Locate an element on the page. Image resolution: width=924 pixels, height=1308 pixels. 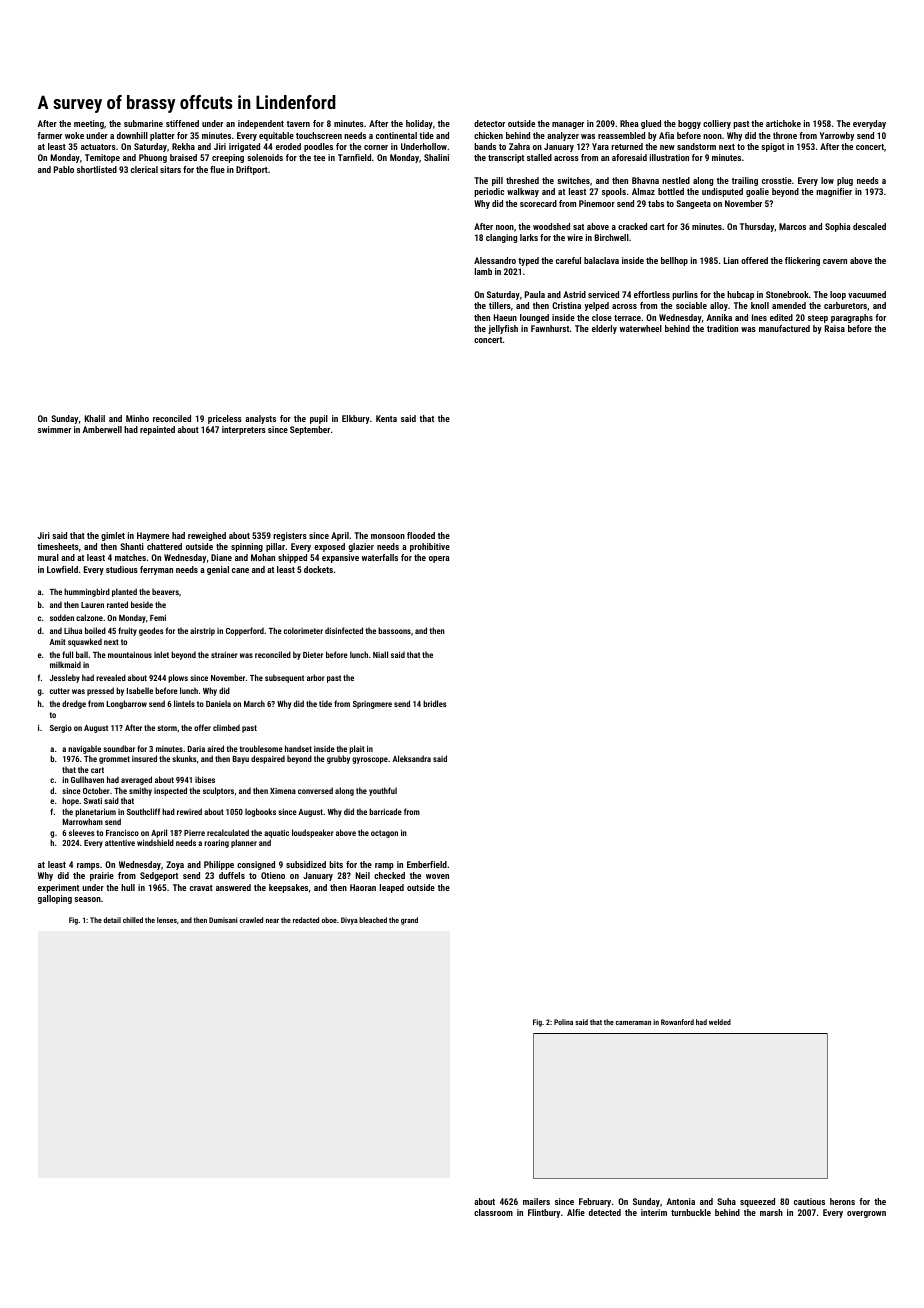
planner is located at coordinates (244, 843).
